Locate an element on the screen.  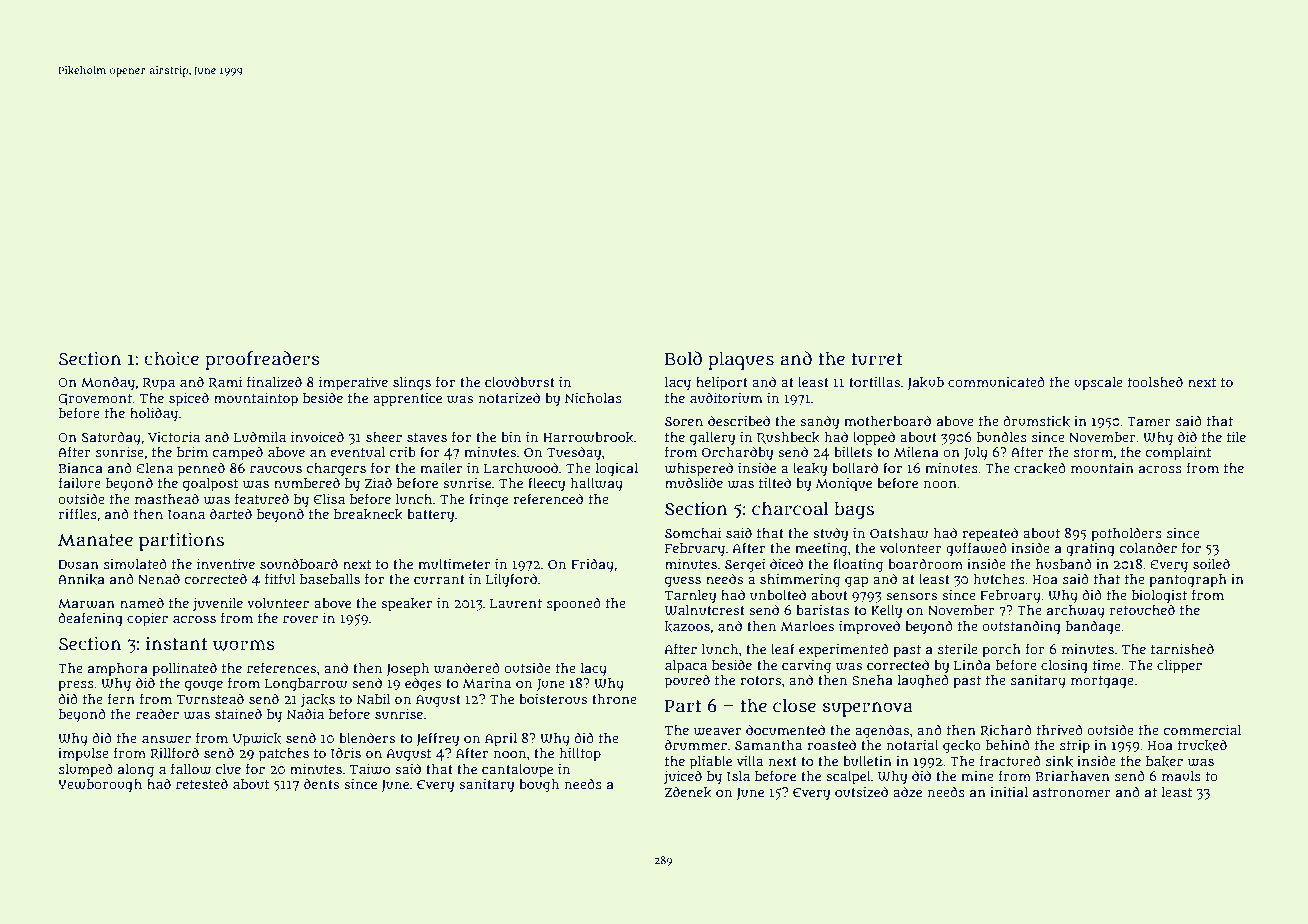
press is located at coordinates (76, 686).
